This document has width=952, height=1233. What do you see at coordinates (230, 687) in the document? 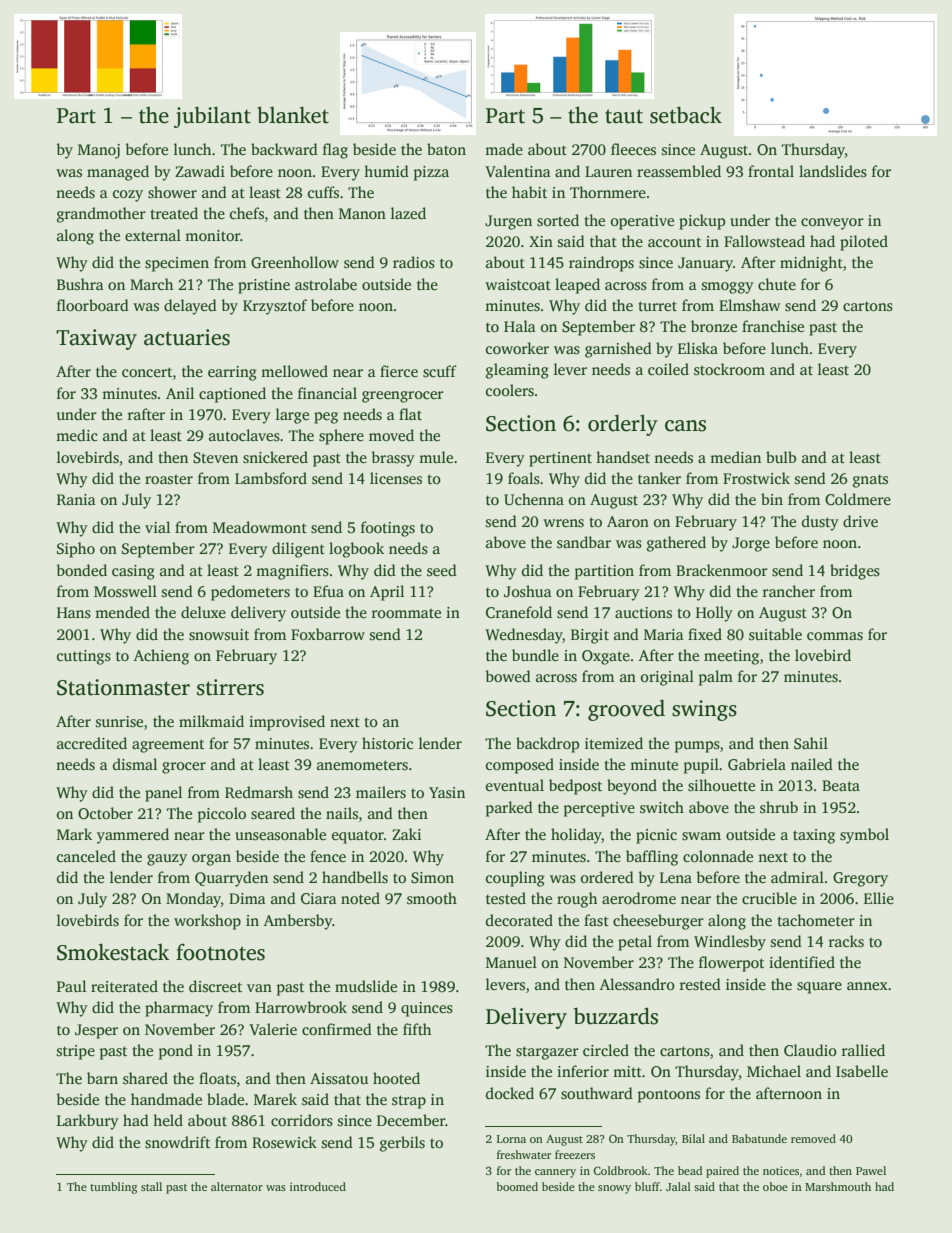
I see `stirrers` at bounding box center [230, 687].
